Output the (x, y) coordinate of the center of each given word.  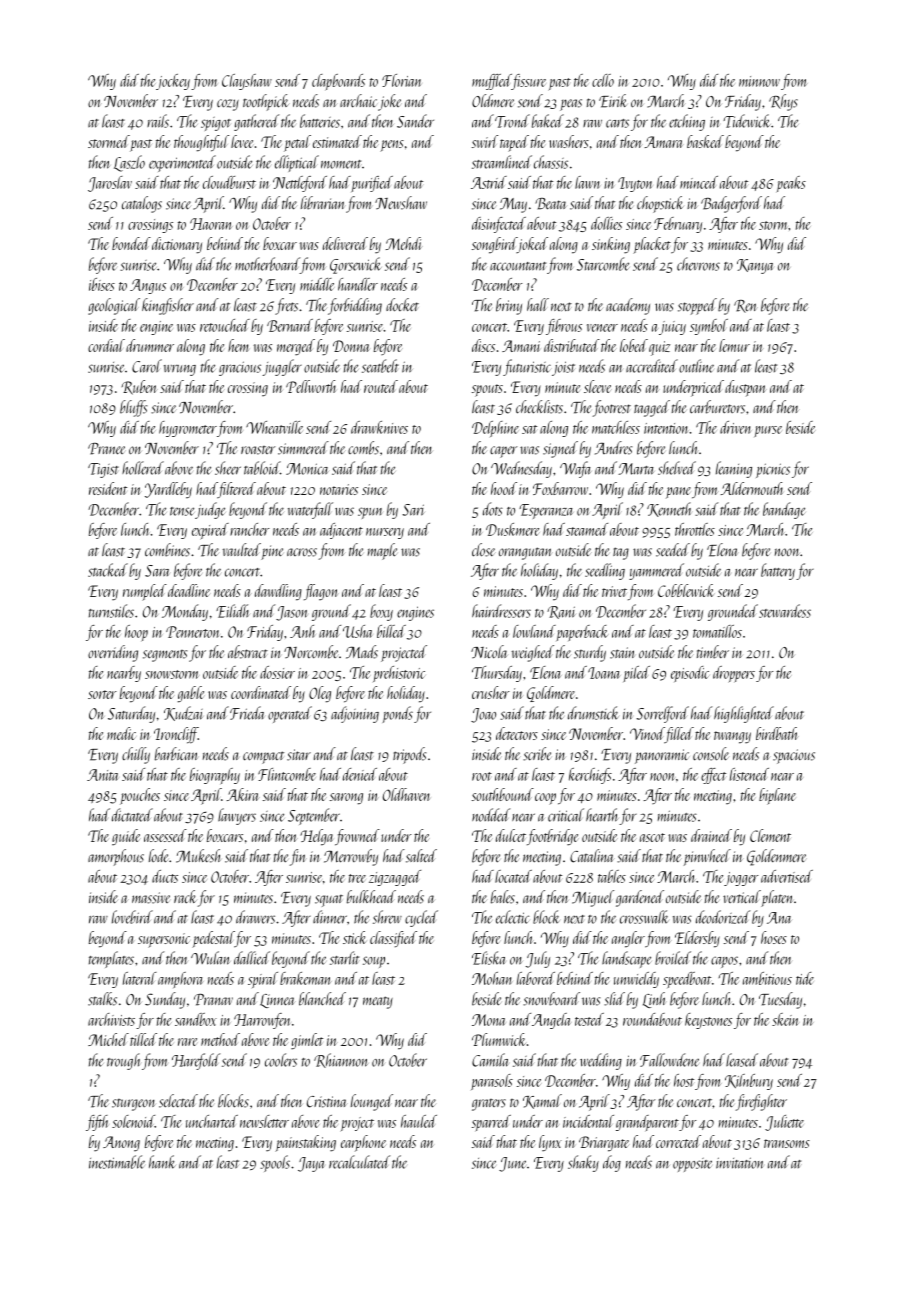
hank (162, 1162)
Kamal (542, 1101)
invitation (739, 1163)
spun (370, 513)
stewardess (785, 611)
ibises (102, 284)
